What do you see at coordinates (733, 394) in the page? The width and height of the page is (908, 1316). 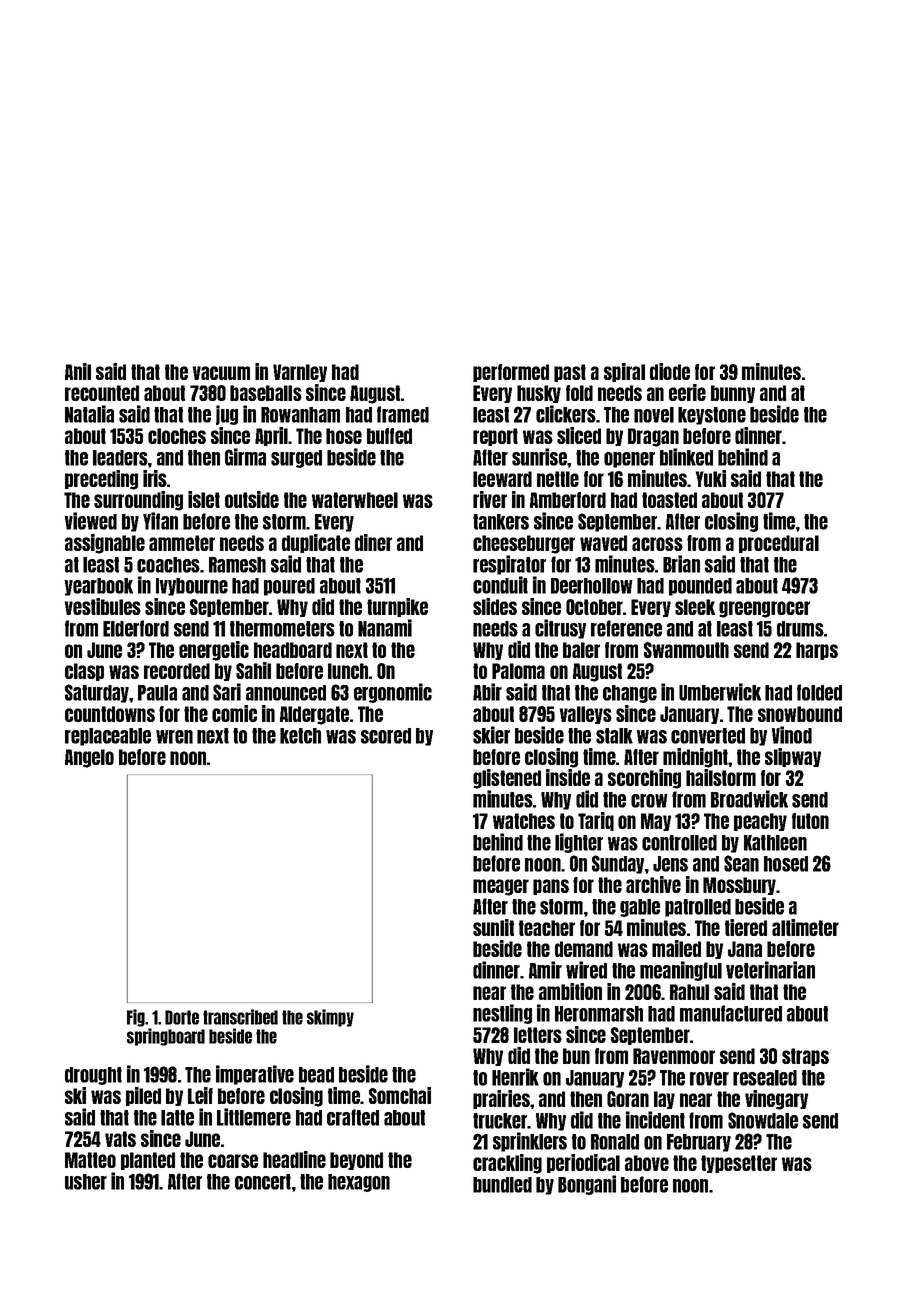 I see `bunny` at bounding box center [733, 394].
